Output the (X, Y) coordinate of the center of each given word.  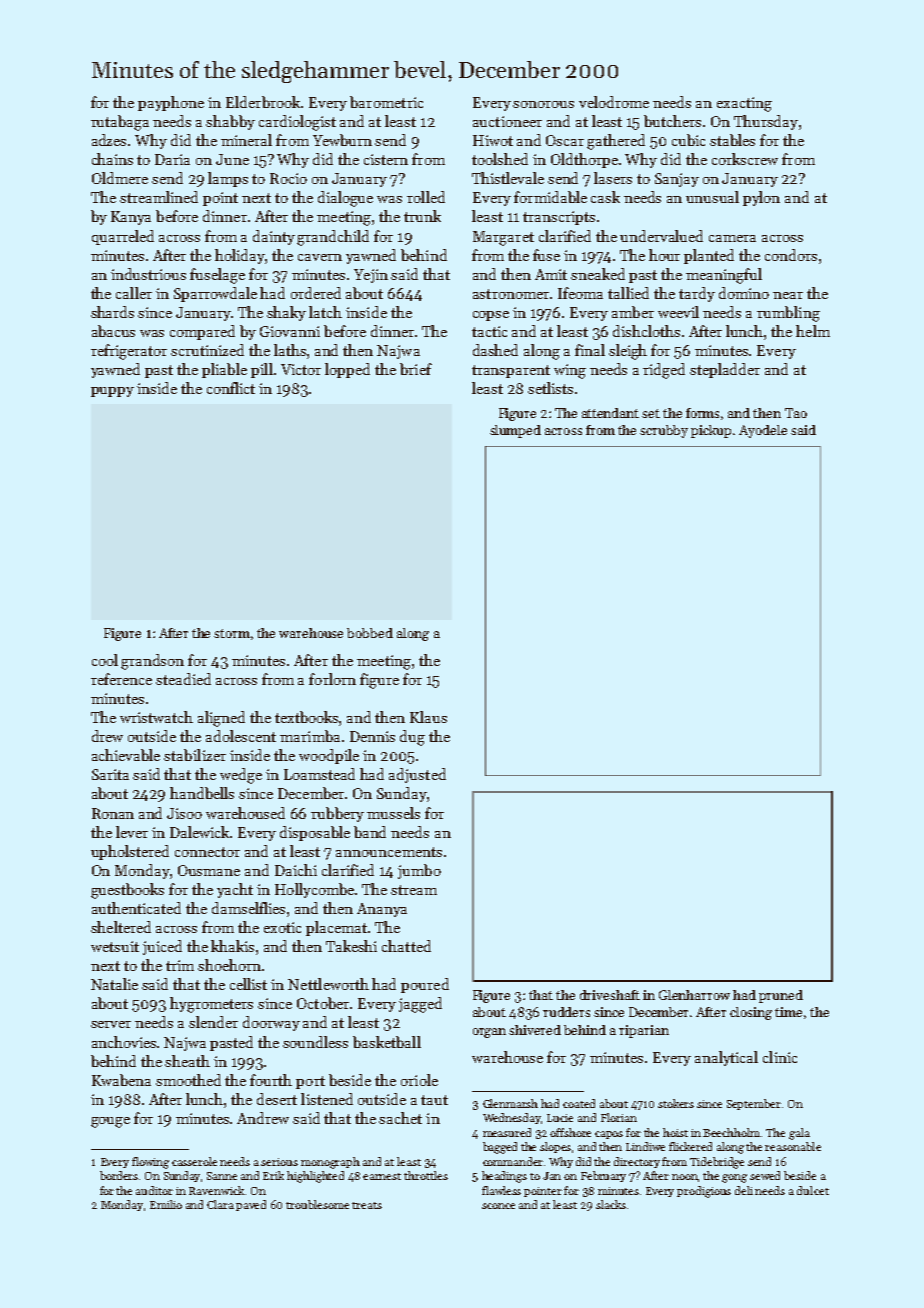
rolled (426, 197)
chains (112, 159)
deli (744, 1190)
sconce (498, 1206)
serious (279, 1162)
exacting (744, 104)
